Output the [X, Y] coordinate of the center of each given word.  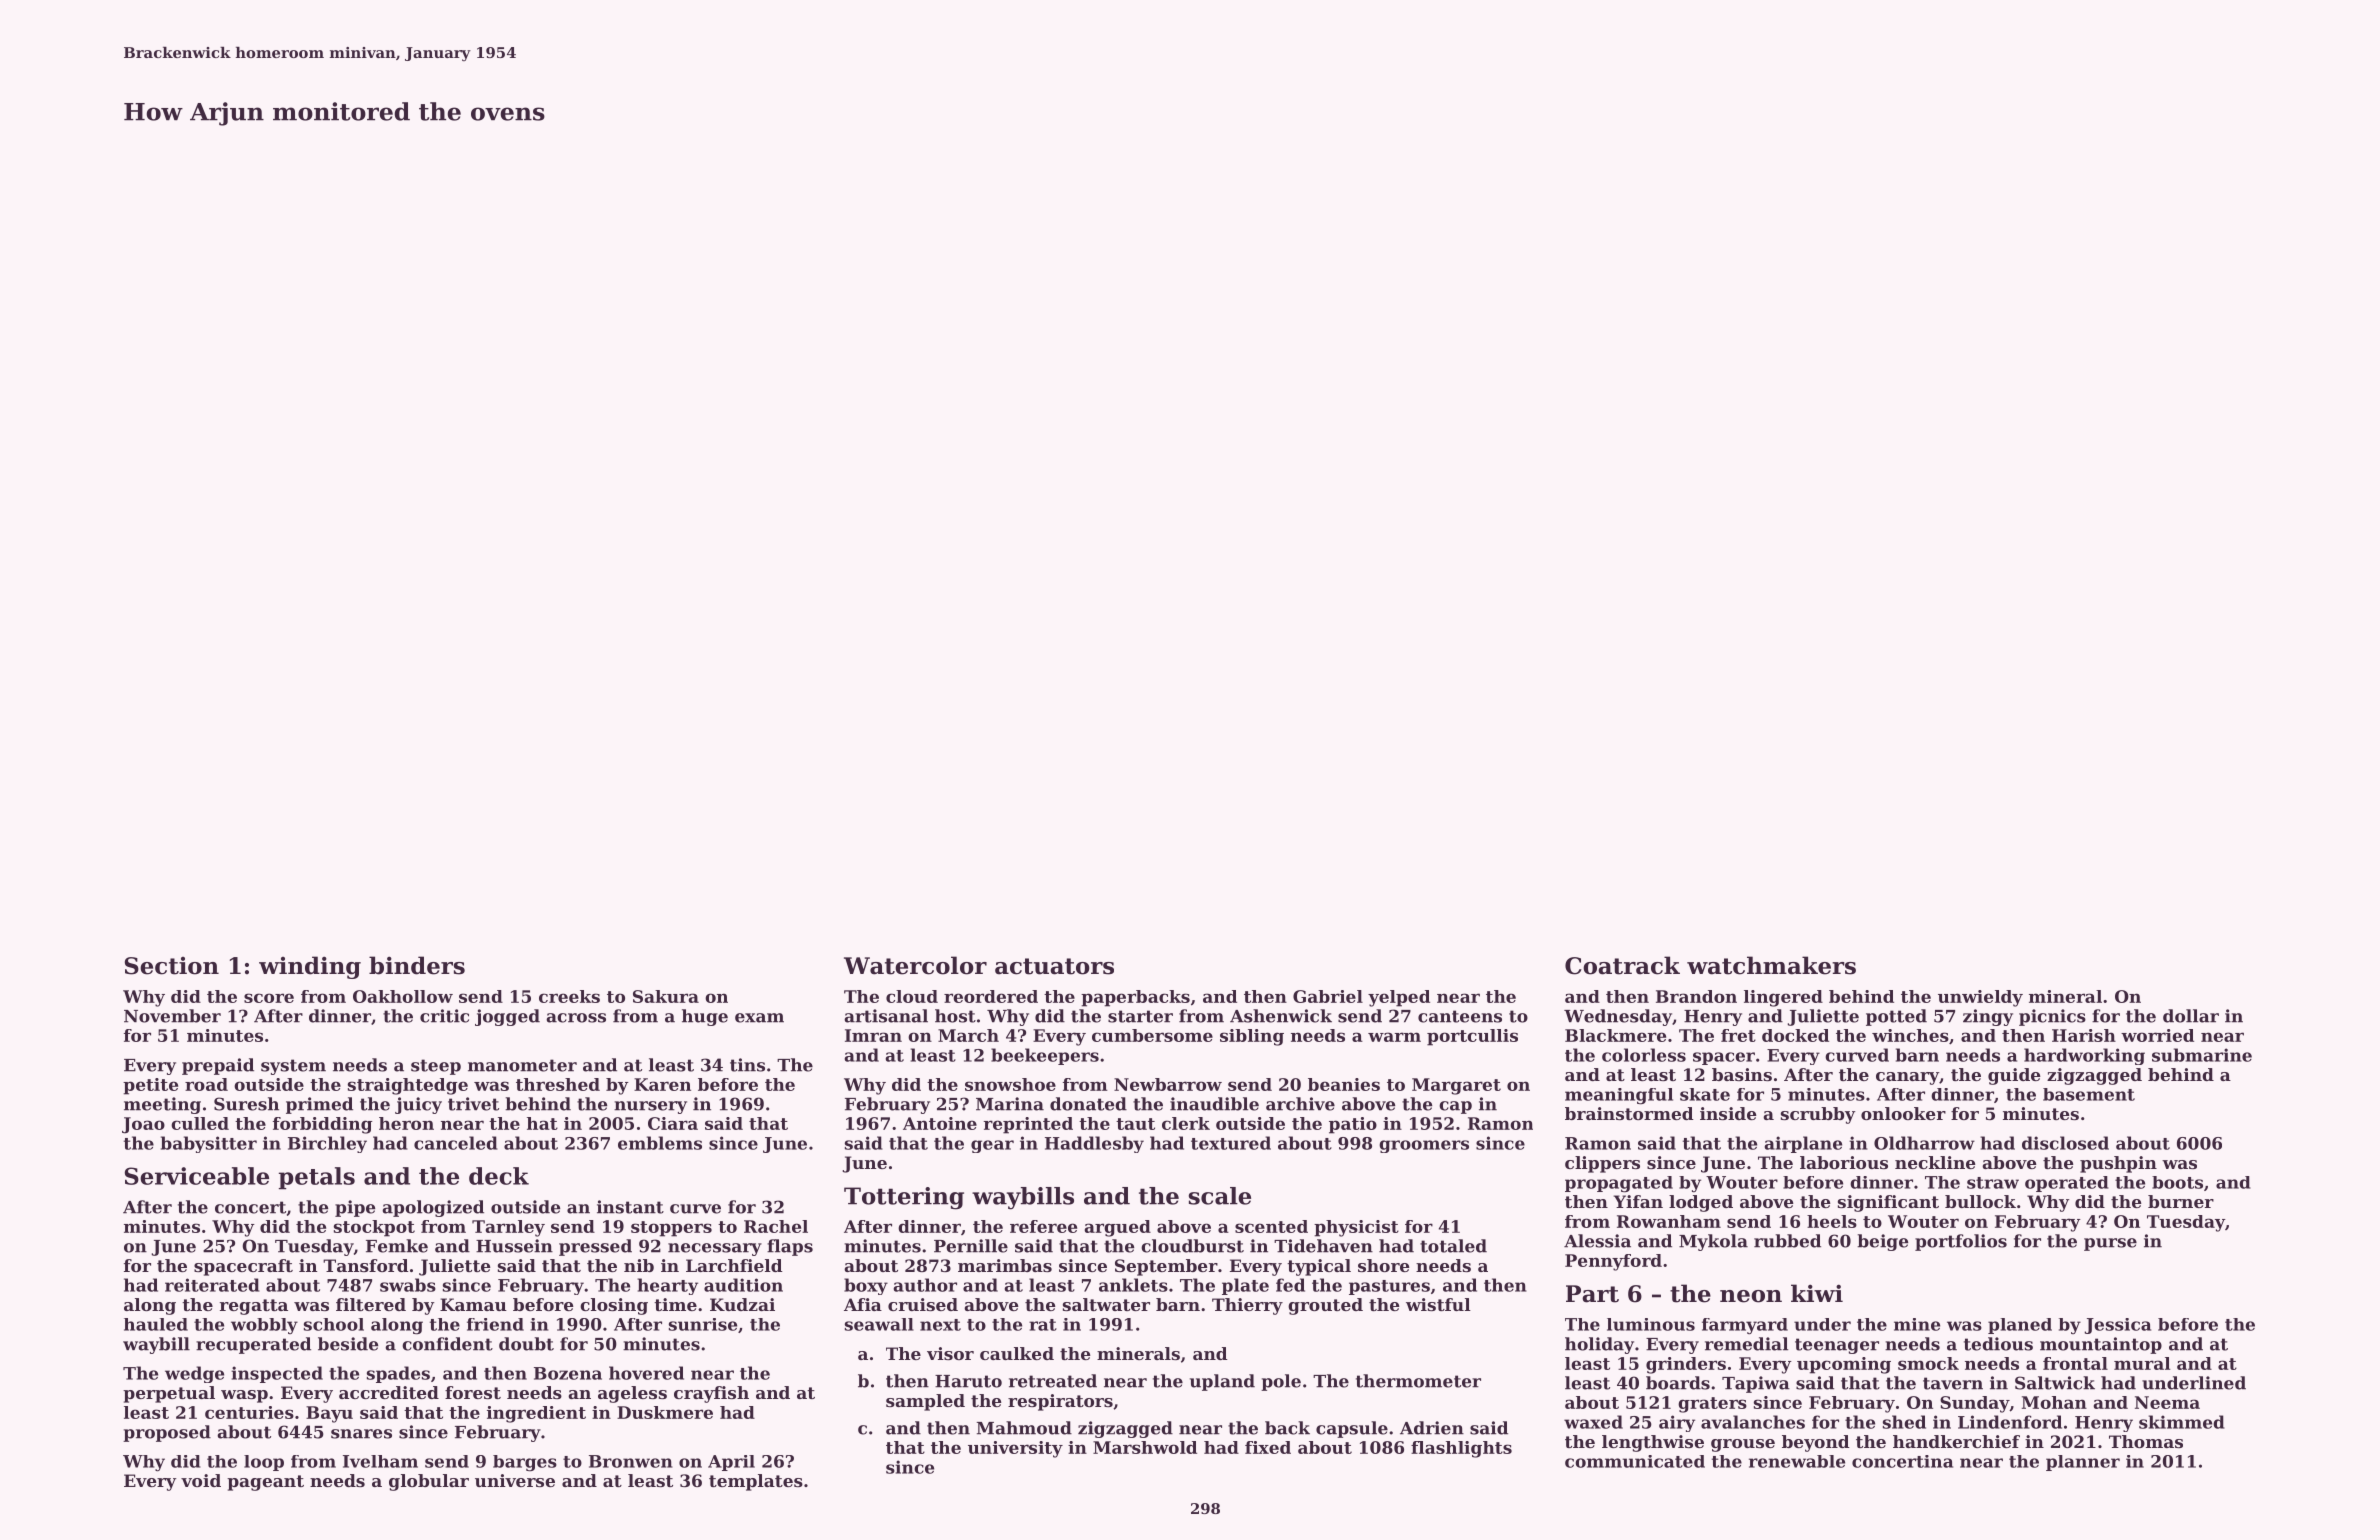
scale [1220, 1196]
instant [630, 1207]
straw [1993, 1183]
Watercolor [915, 965]
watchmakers [1771, 965]
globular [429, 1482]
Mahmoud [1024, 1428]
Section [172, 966]
